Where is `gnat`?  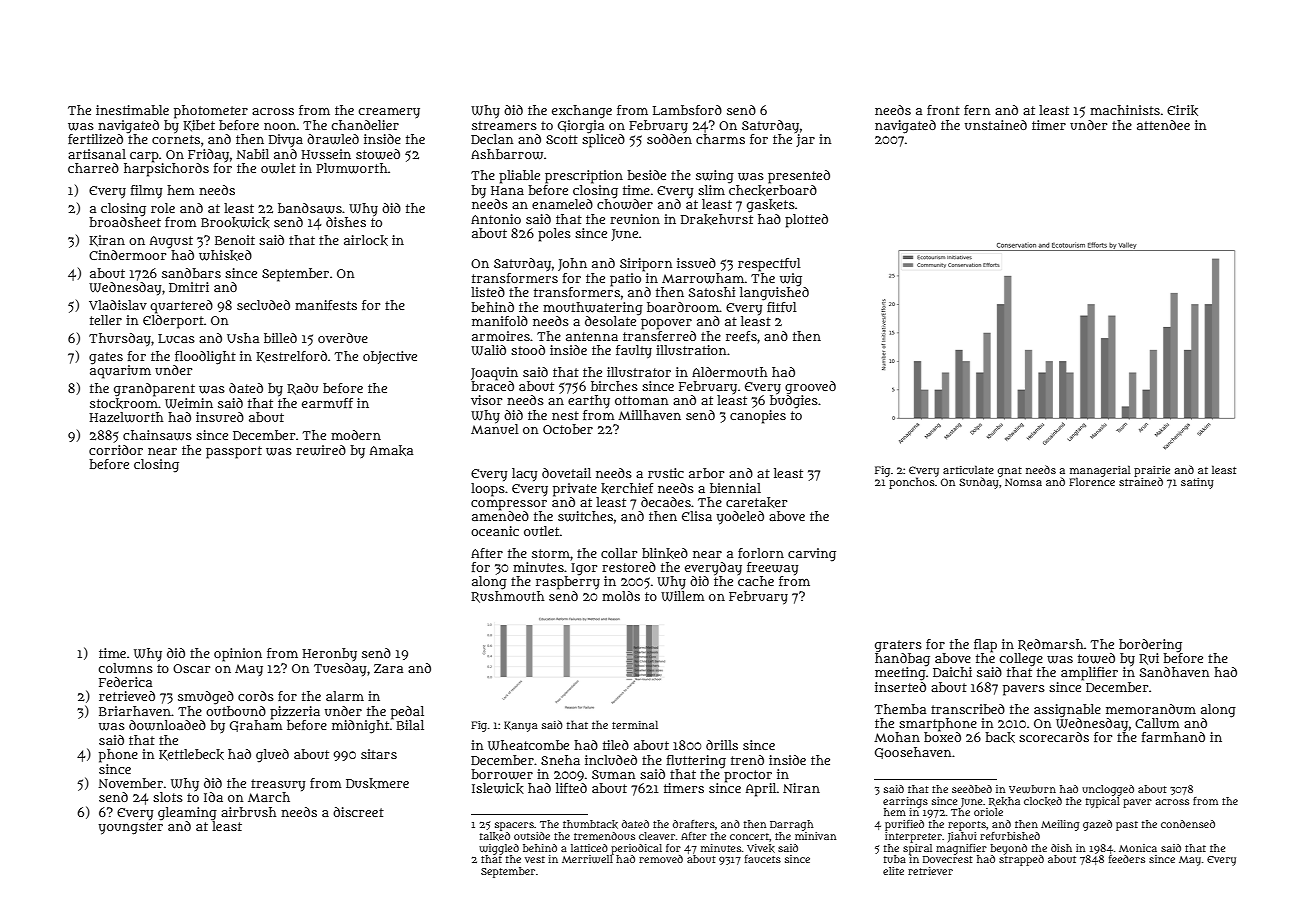 gnat is located at coordinates (1009, 472).
